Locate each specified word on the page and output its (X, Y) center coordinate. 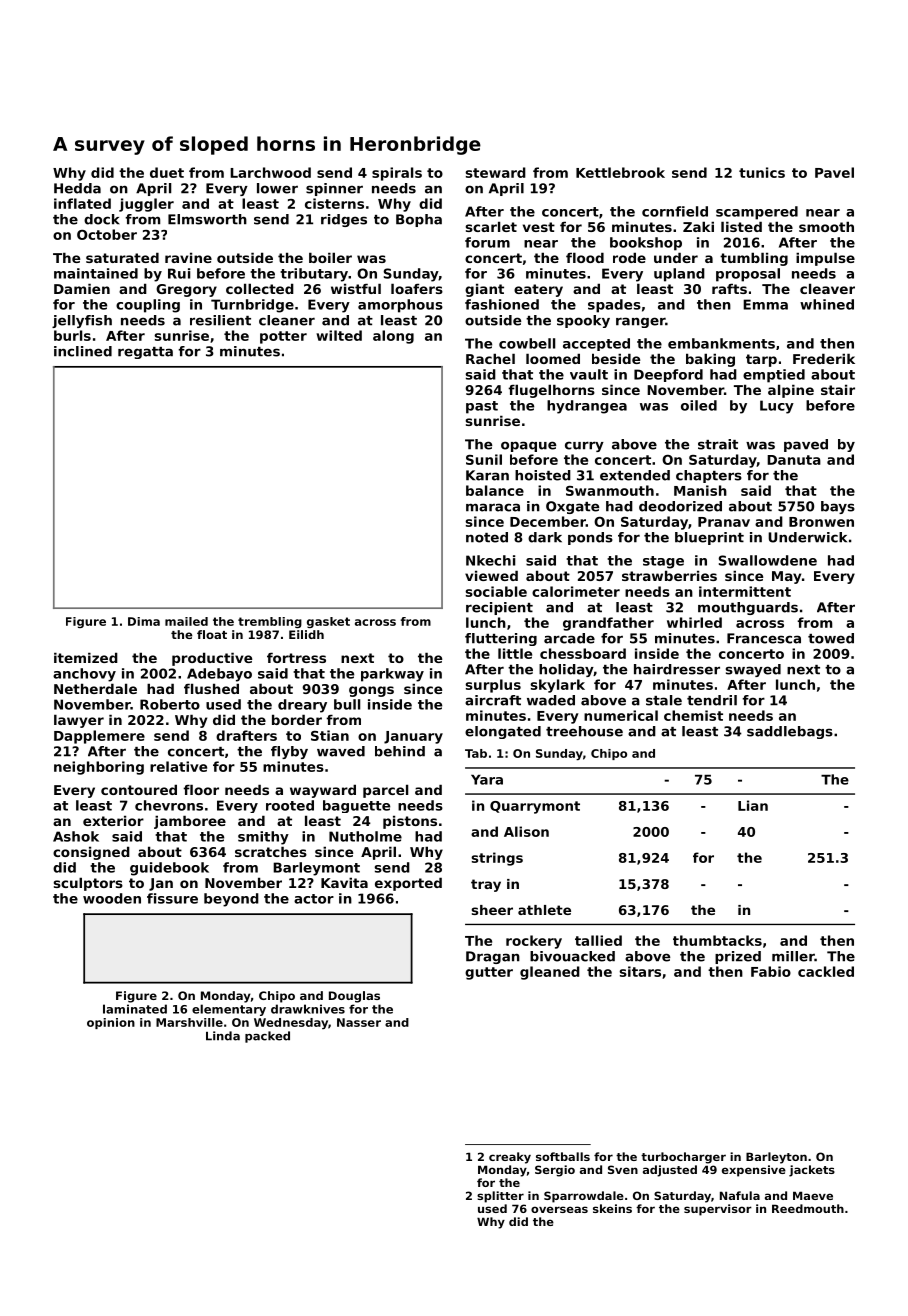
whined (827, 304)
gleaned (550, 973)
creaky (510, 1158)
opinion (111, 1023)
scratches (271, 851)
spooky (583, 321)
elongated (503, 732)
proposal (748, 275)
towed (831, 638)
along (393, 337)
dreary (302, 706)
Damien (82, 288)
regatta (145, 353)
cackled (826, 971)
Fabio (771, 971)
